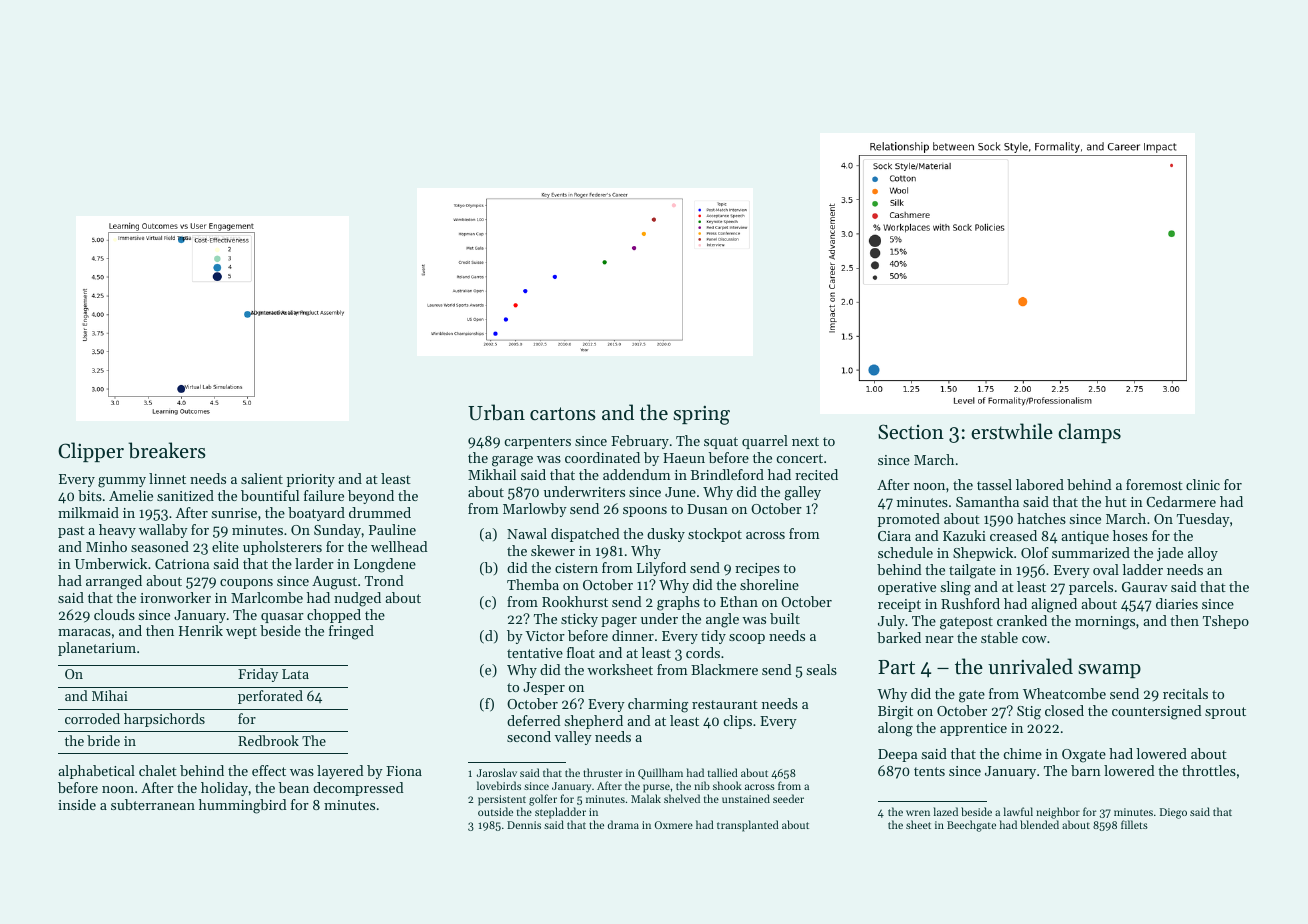  Describe the element at coordinates (1089, 433) in the screenshot. I see `clamps` at that location.
